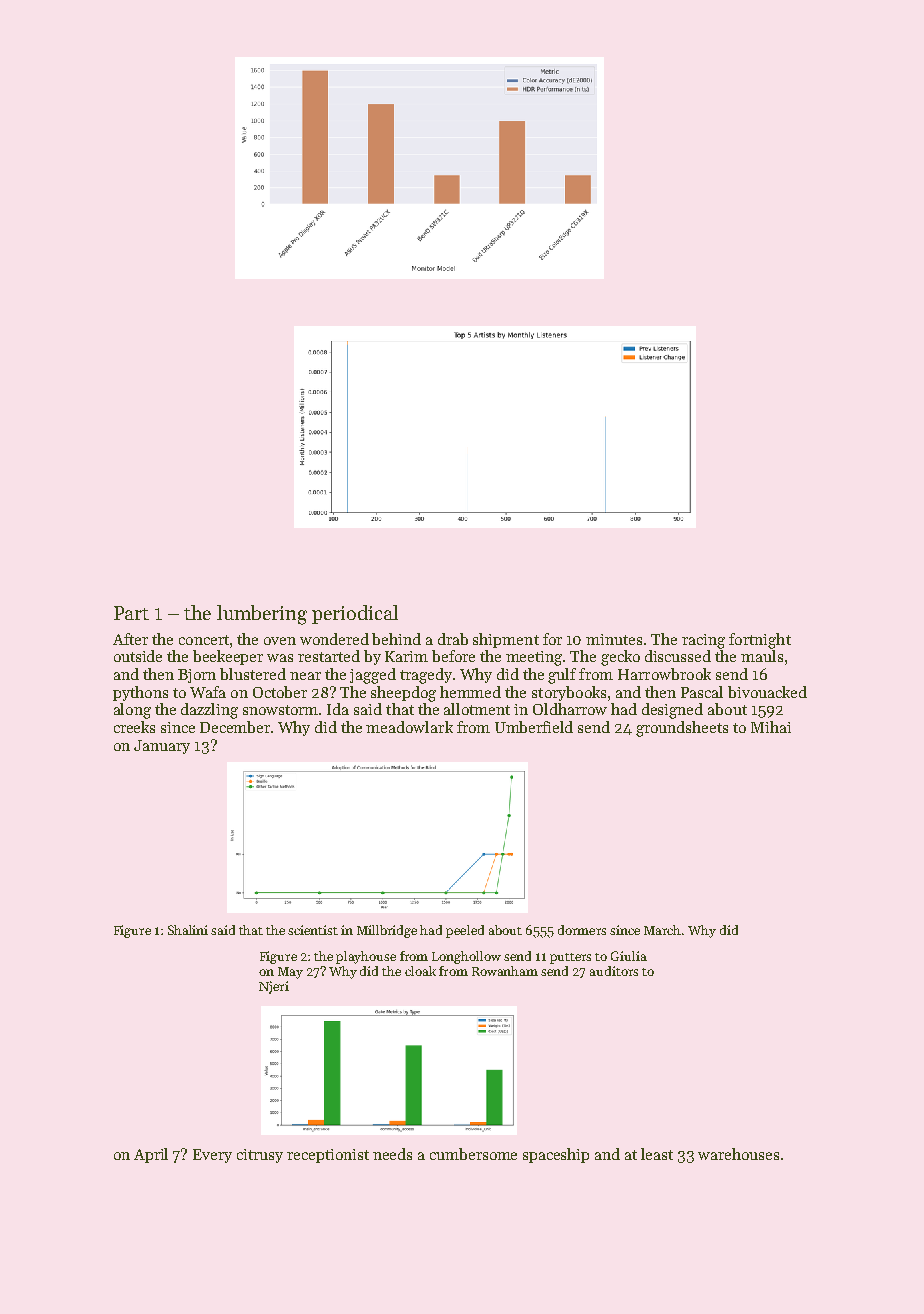 This screenshot has height=1314, width=924. I want to click on scientist, so click(313, 930).
